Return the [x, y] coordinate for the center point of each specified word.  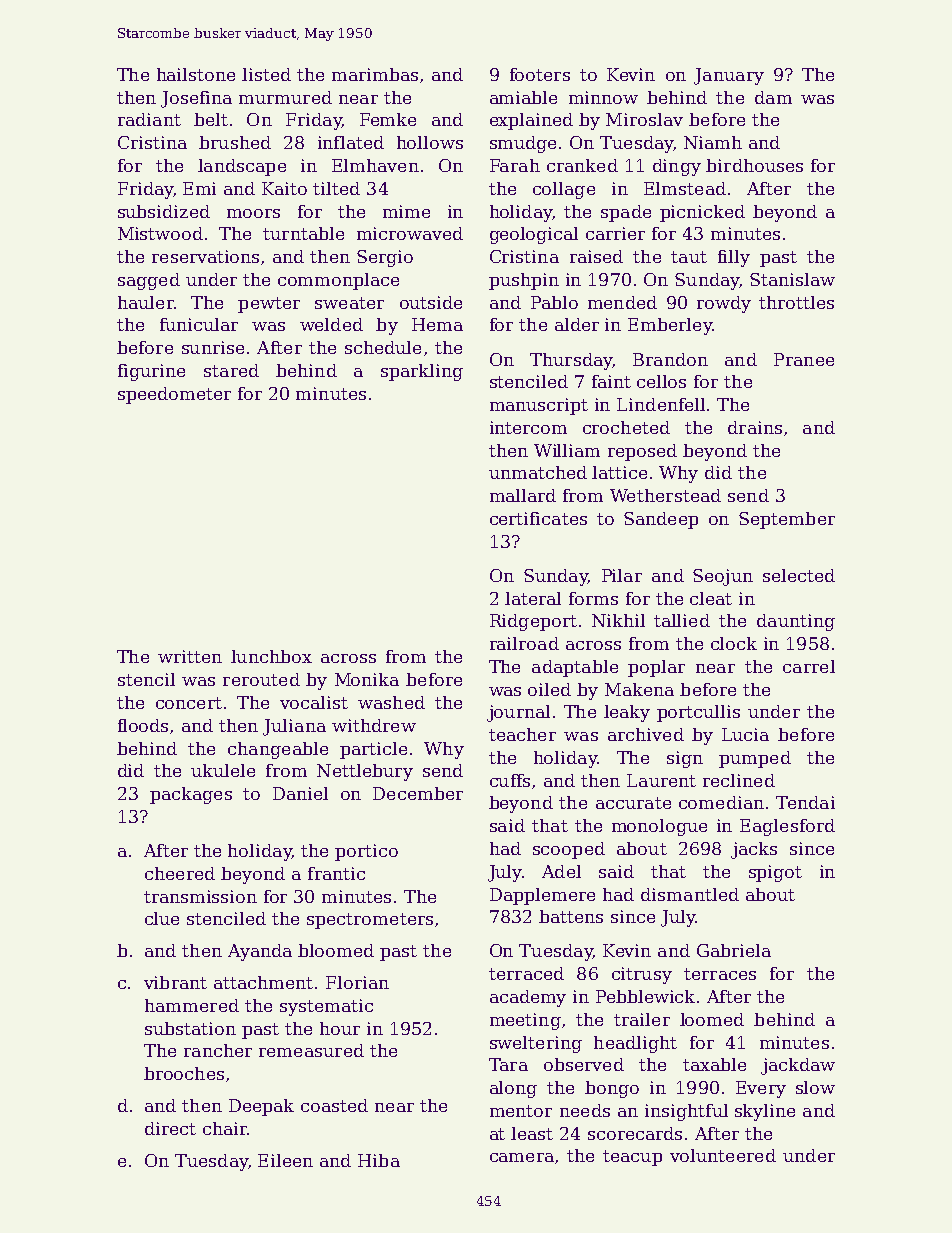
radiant [149, 119]
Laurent [661, 780]
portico [366, 852]
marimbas [375, 74]
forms [593, 598]
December [418, 793]
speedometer [174, 395]
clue [162, 918]
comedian [721, 802]
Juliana [294, 727]
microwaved [410, 233]
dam [773, 97]
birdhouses [754, 165]
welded [331, 324]
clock [734, 643]
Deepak [261, 1107]
